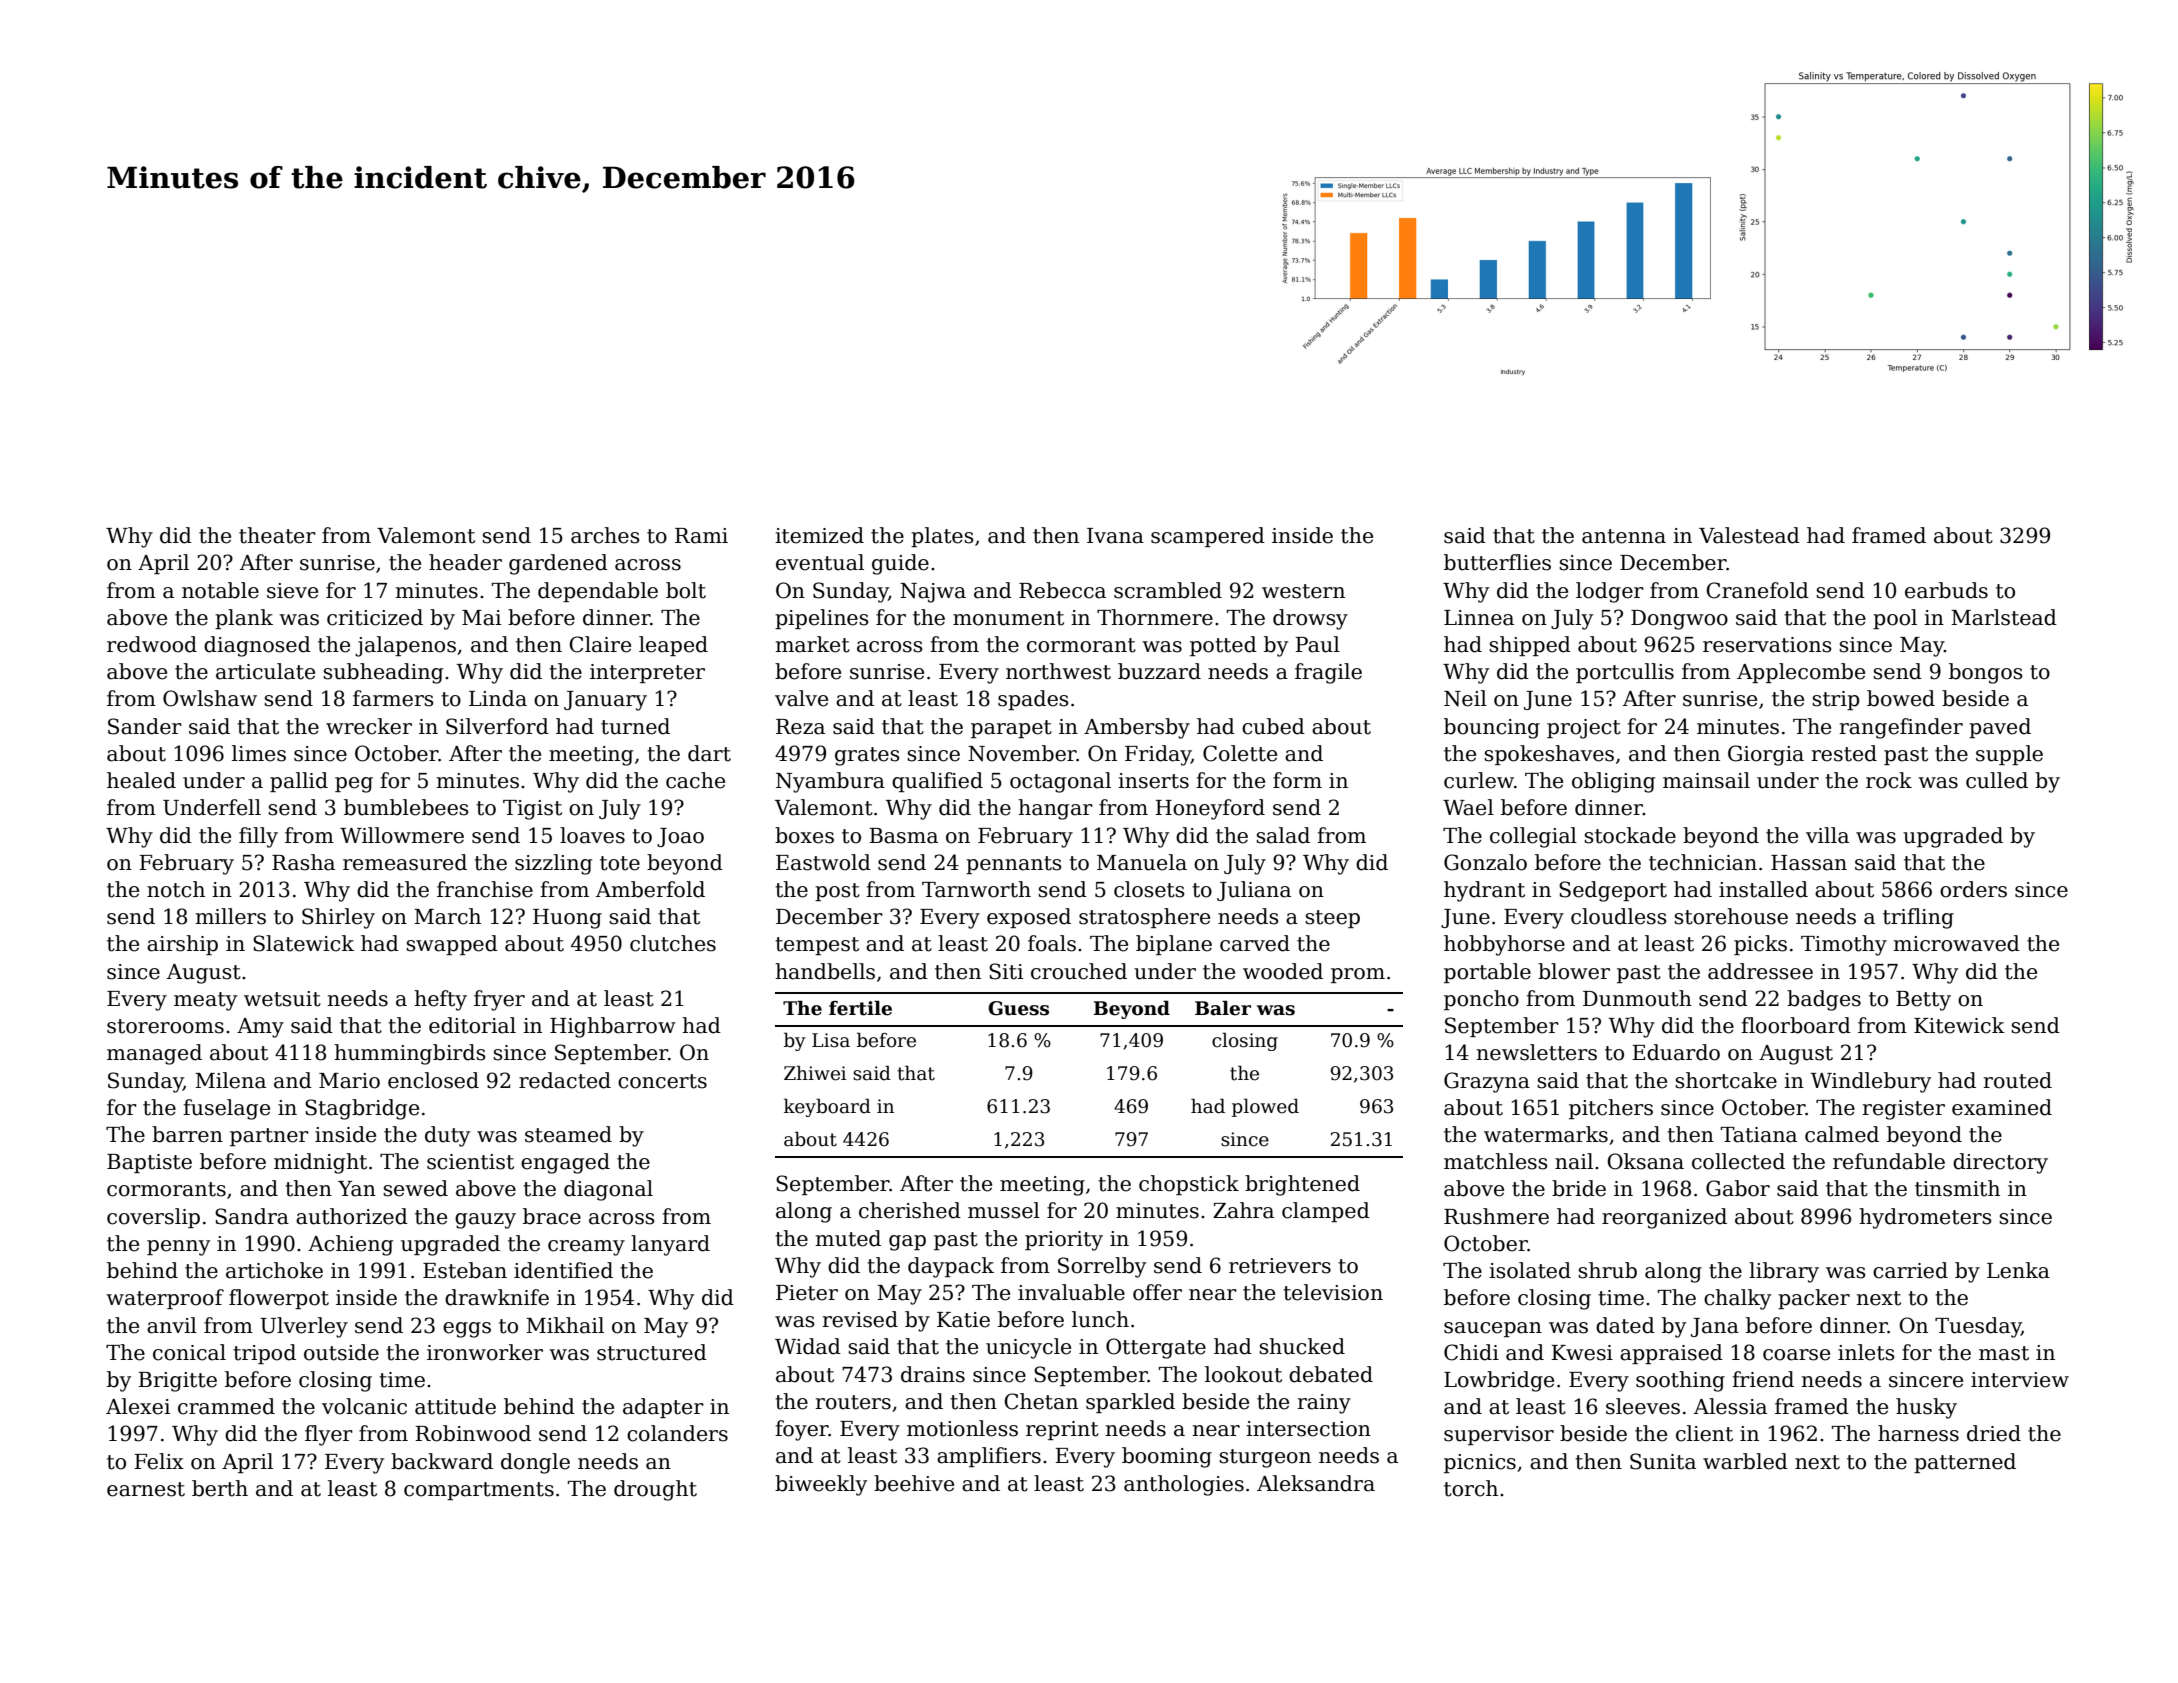  What do you see at coordinates (1985, 673) in the screenshot?
I see `bongos` at bounding box center [1985, 673].
